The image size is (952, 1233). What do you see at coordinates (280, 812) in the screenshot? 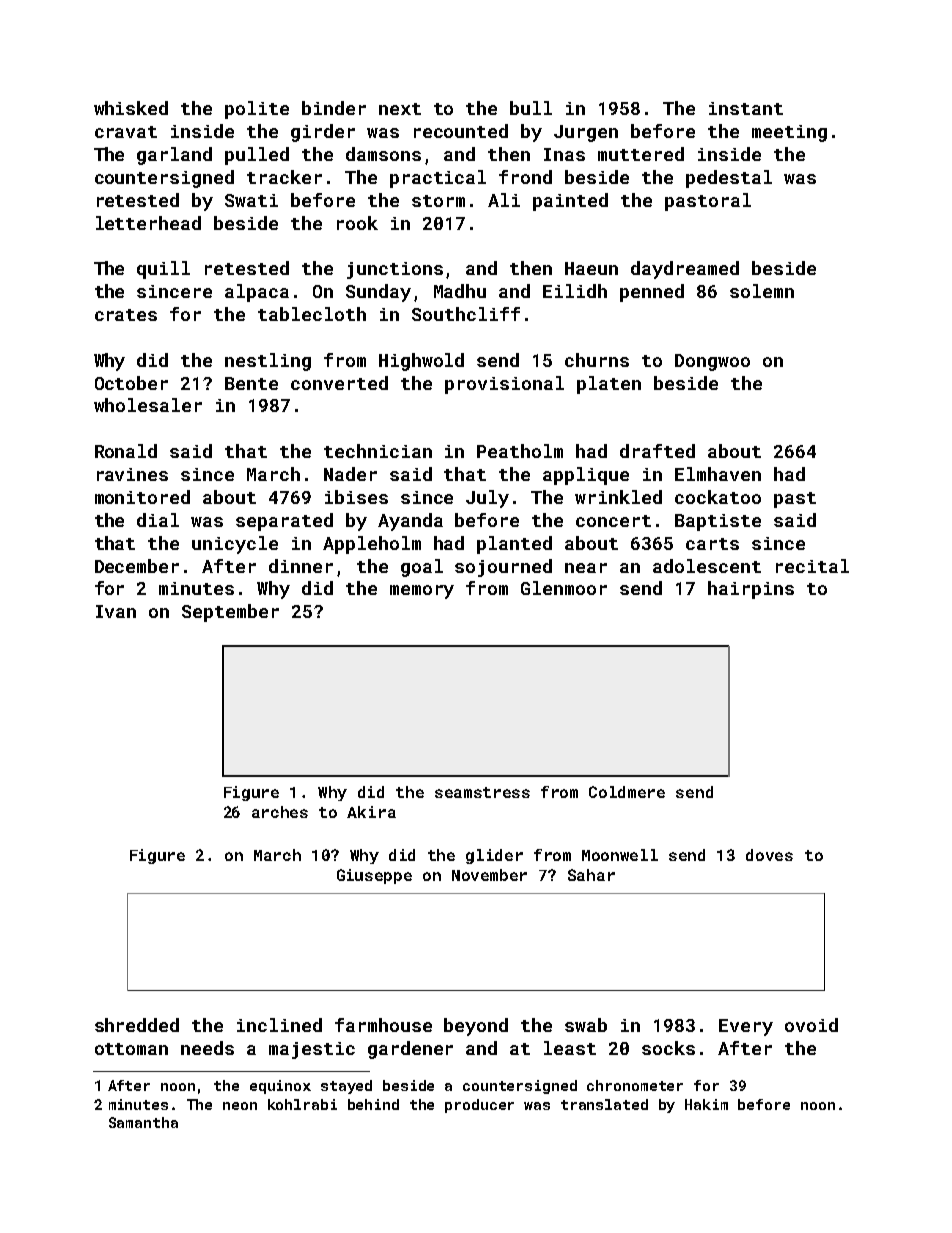
I see `arches` at bounding box center [280, 812].
